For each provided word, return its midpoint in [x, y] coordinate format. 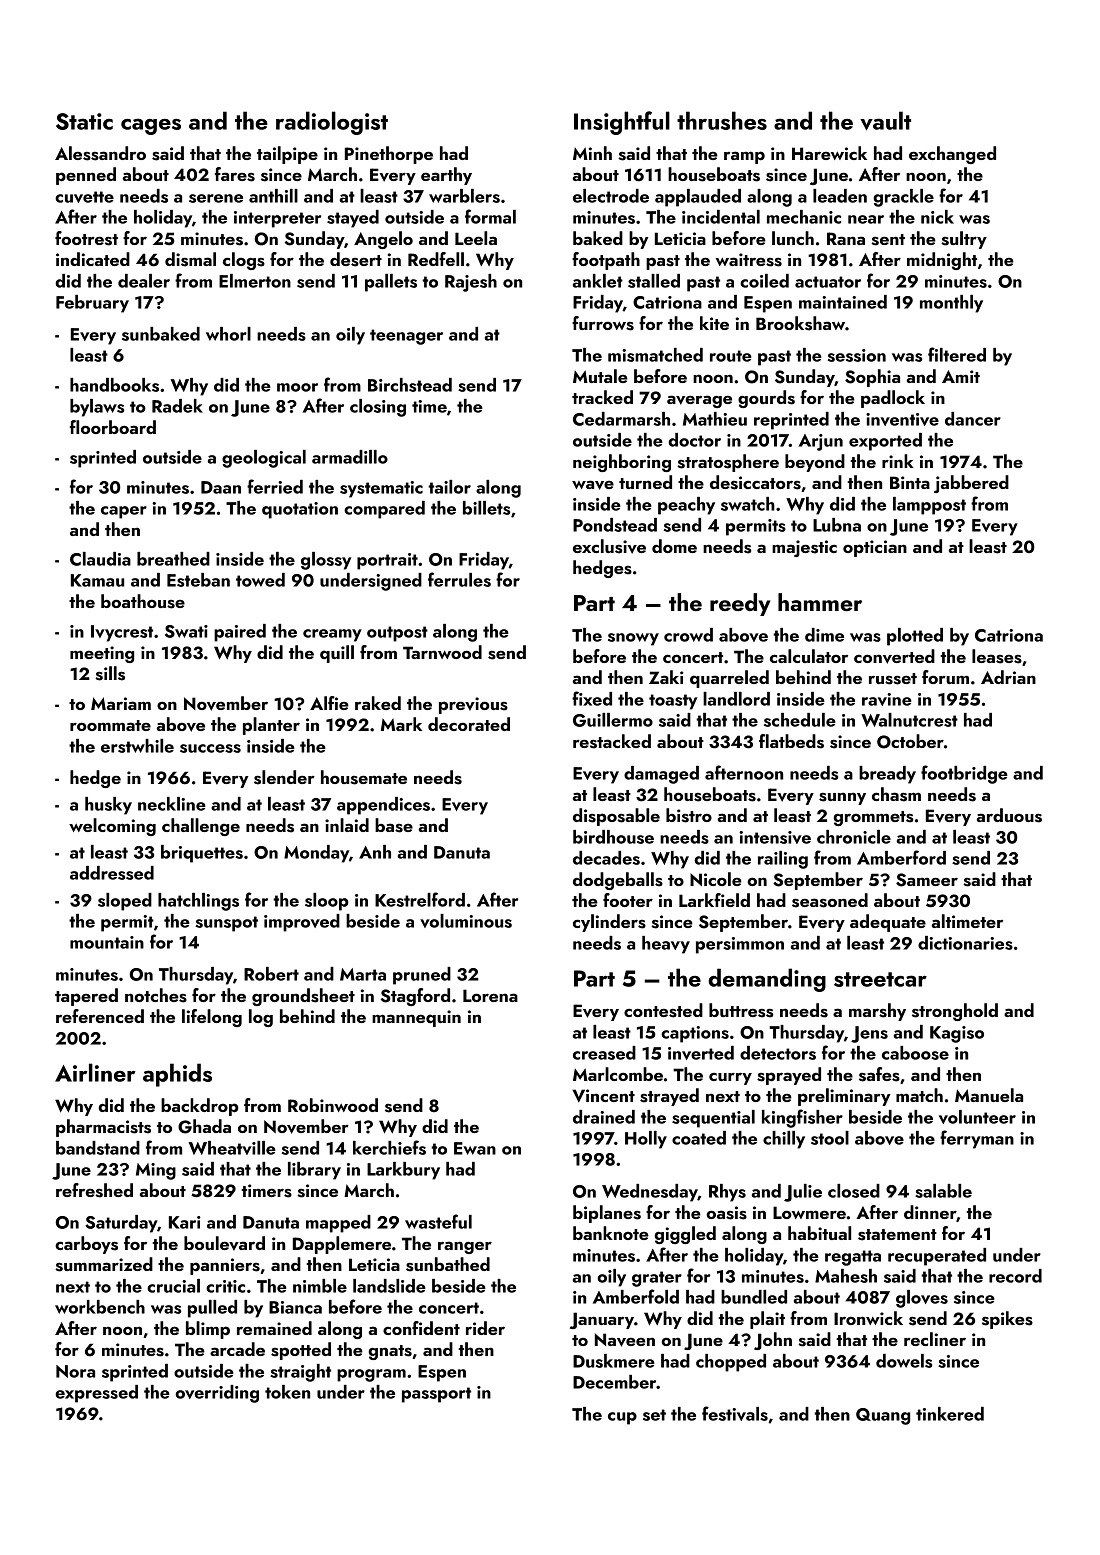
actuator [828, 282]
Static [84, 121]
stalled [654, 281]
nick [937, 217]
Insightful [622, 123]
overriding [217, 1394]
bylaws [97, 408]
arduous [1009, 815]
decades [606, 858]
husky [108, 806]
